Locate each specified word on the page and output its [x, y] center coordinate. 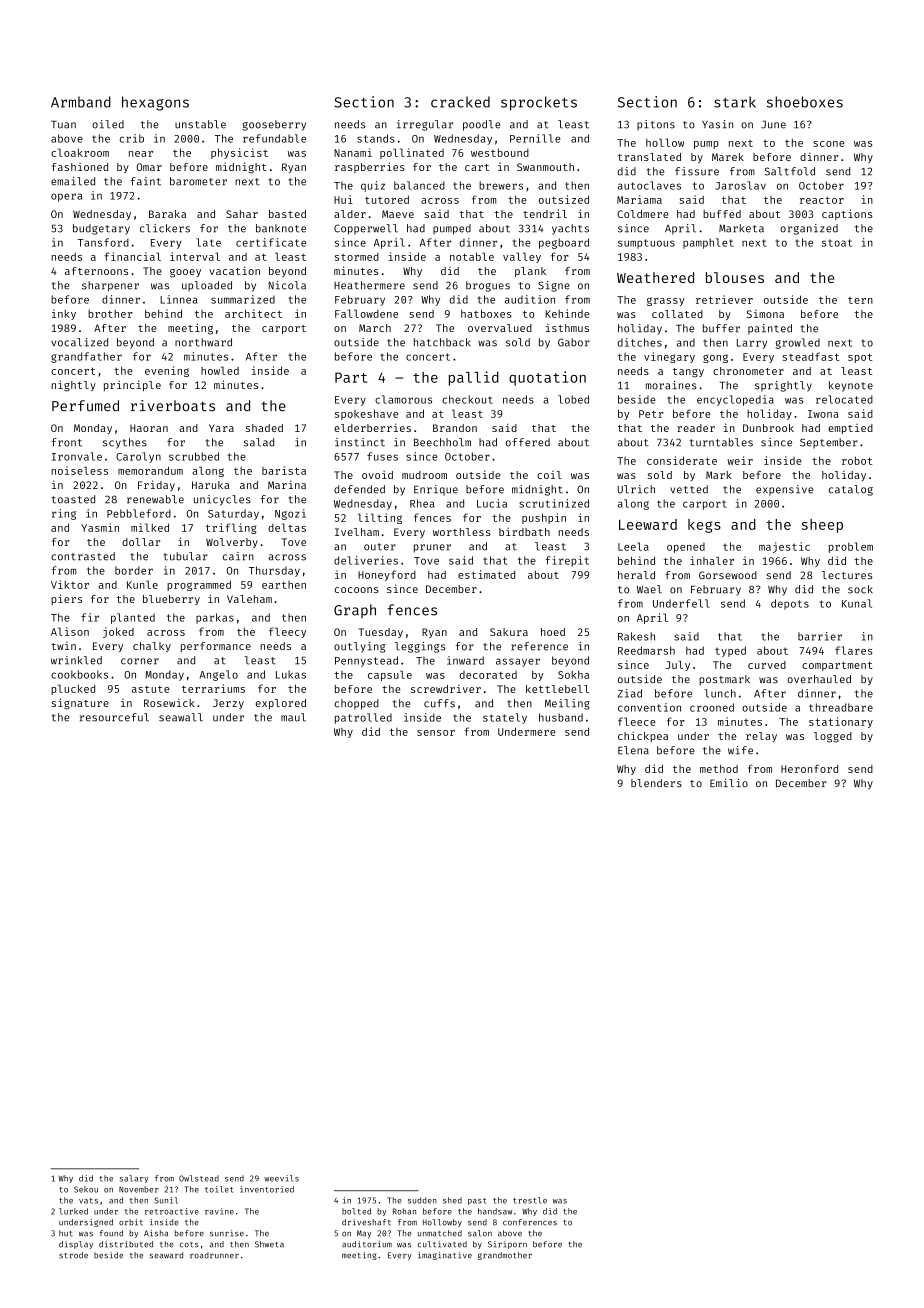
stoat [837, 243]
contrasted [83, 556]
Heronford [809, 769]
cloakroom [80, 152]
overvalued [500, 328]
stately [505, 718]
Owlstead [199, 1178]
